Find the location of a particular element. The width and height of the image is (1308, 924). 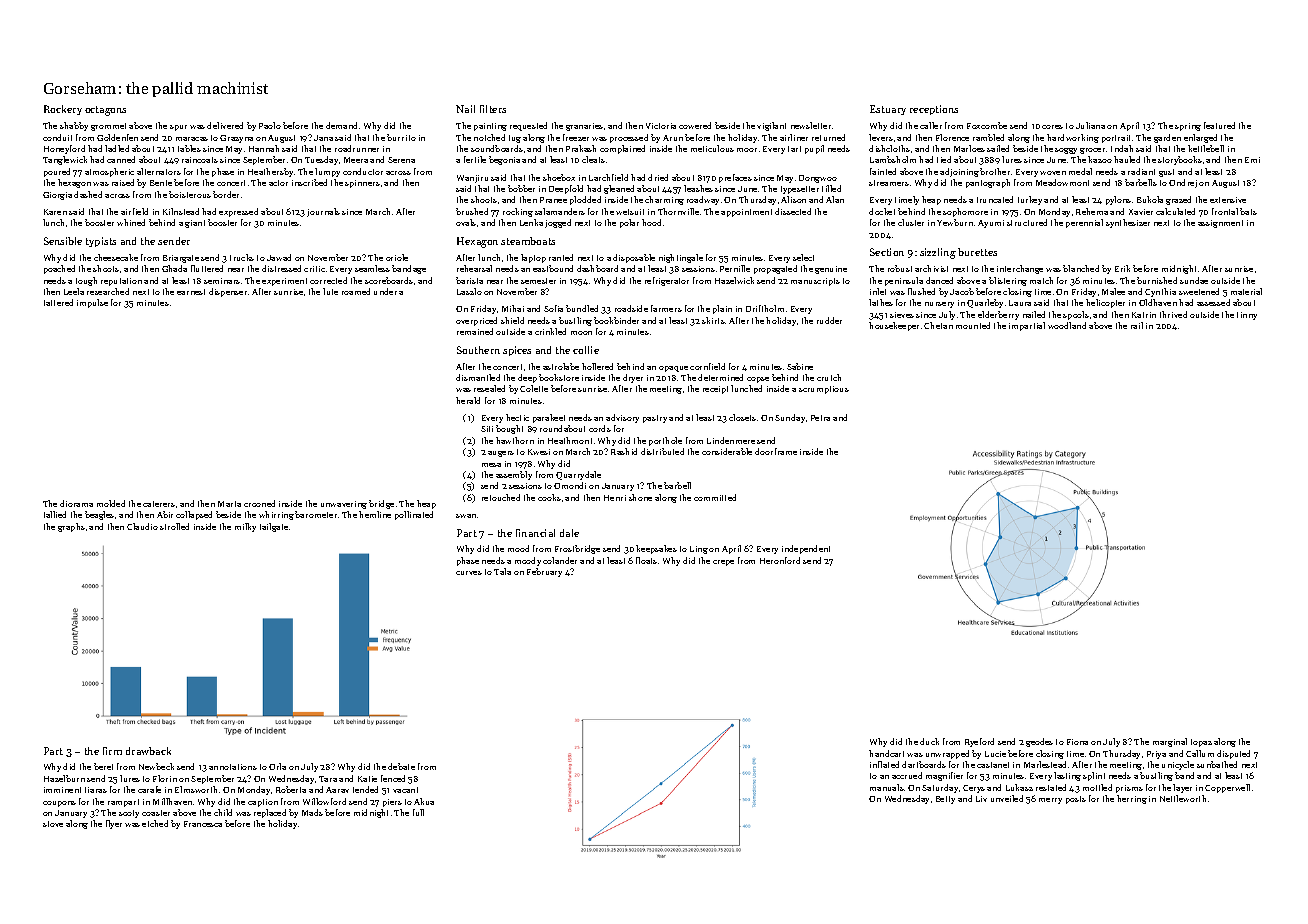

manuals is located at coordinates (887, 787).
